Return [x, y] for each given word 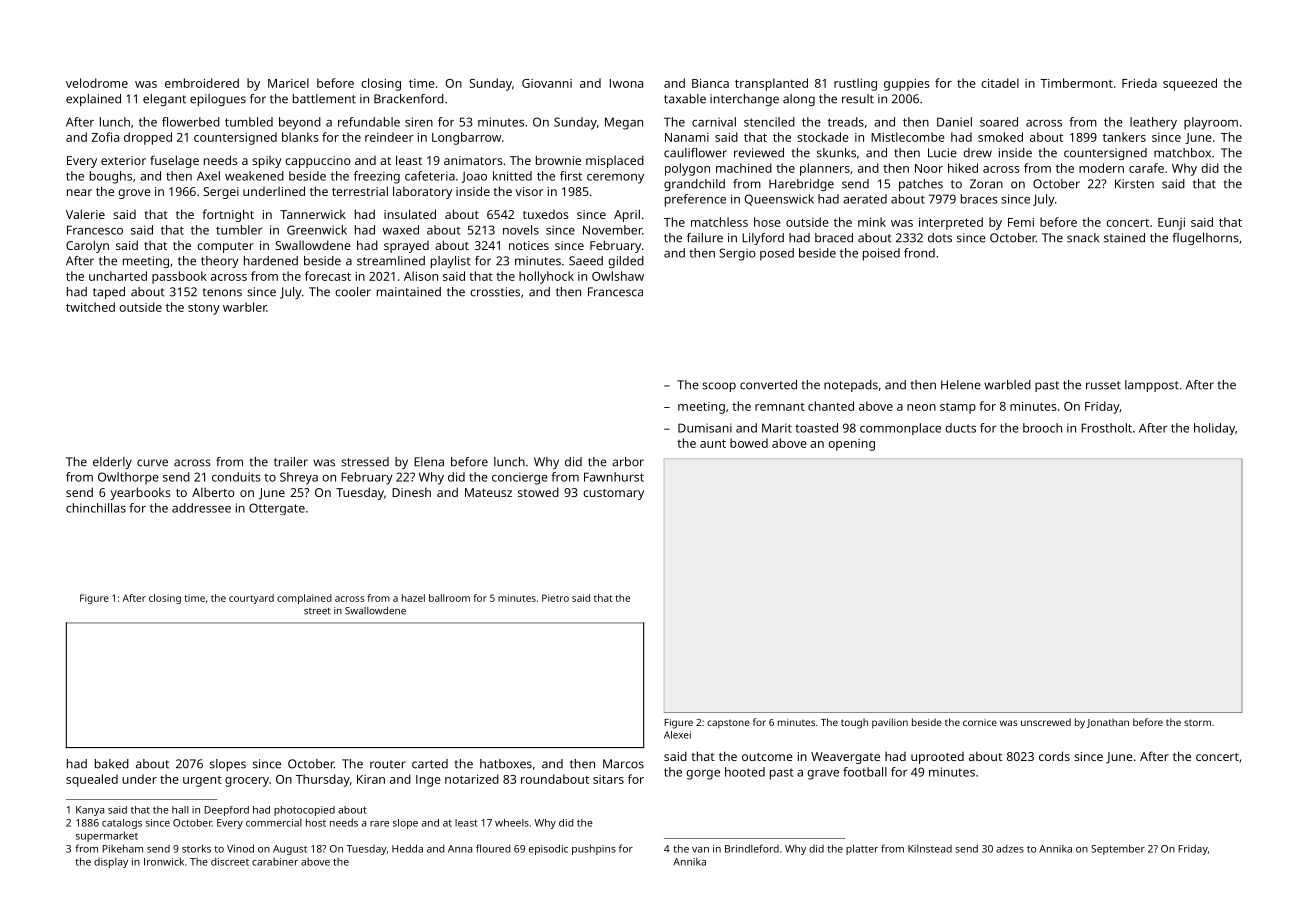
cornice [980, 722]
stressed [365, 462]
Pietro [555, 598]
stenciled [769, 122]
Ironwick [164, 861]
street [317, 611]
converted [768, 385]
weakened [254, 176]
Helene [961, 385]
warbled [1007, 385]
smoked [1000, 137]
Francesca [615, 292]
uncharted [118, 276]
